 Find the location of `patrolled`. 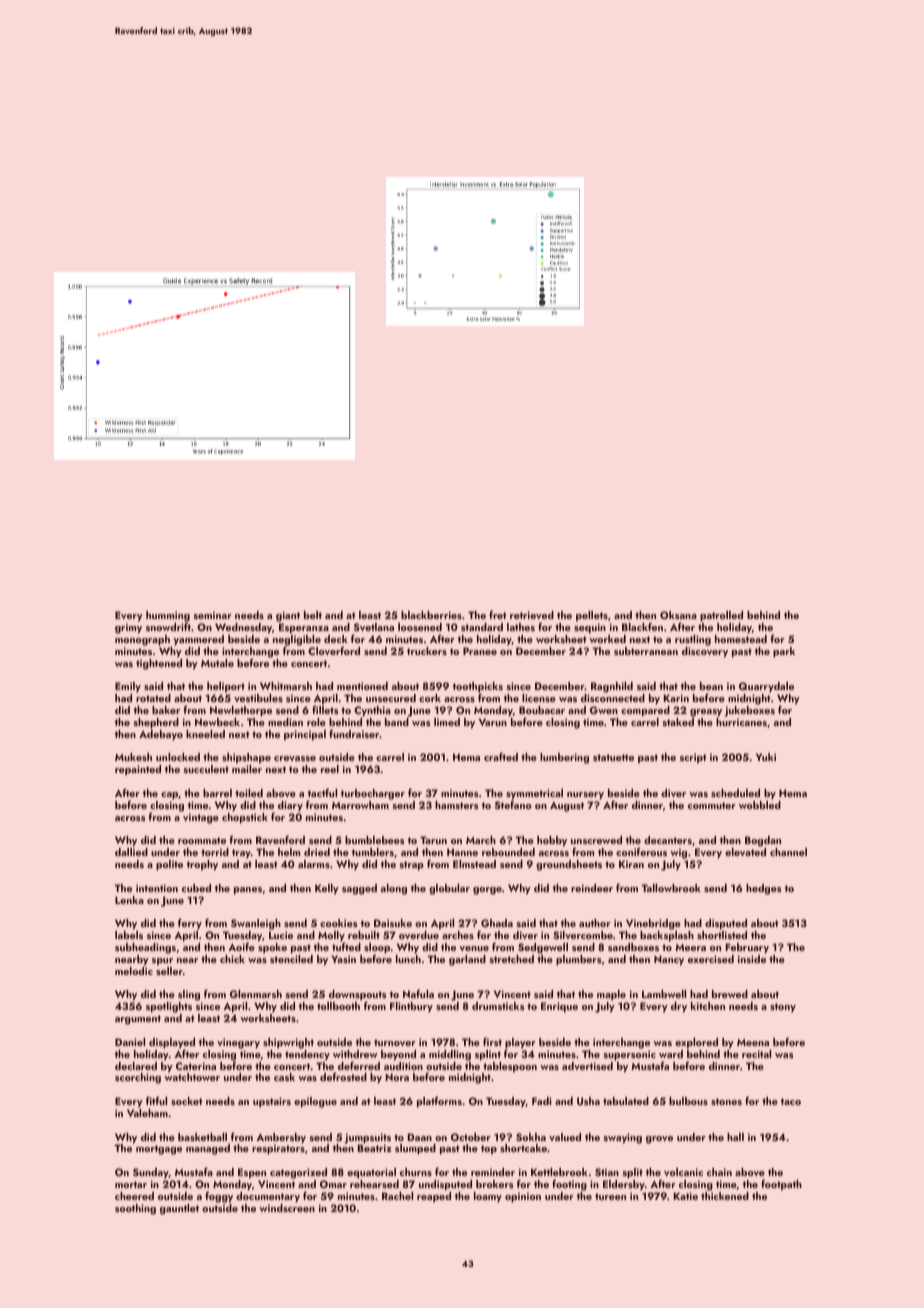

patrolled is located at coordinates (721, 616).
